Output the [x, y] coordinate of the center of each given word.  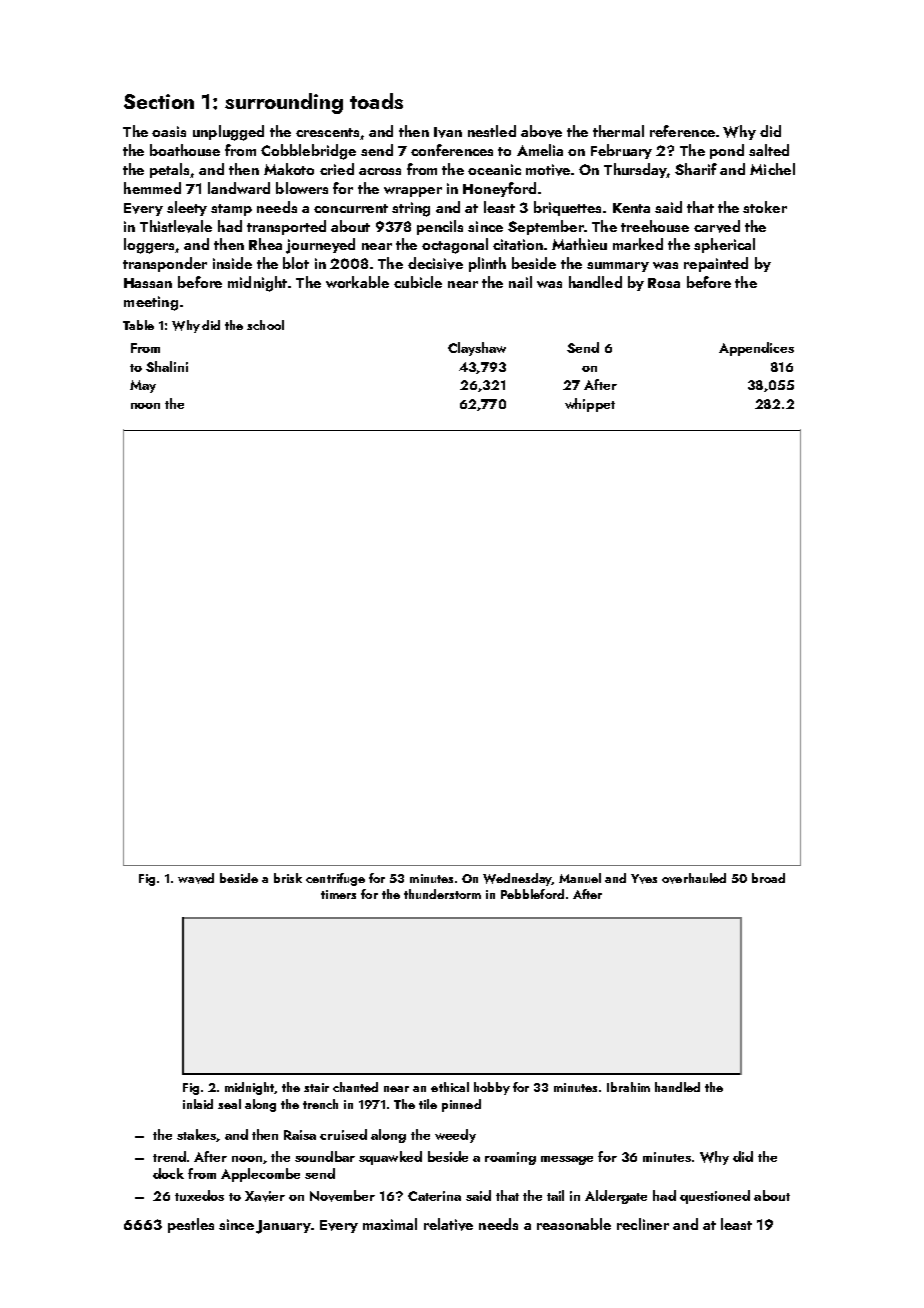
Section [159, 101]
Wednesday [517, 879]
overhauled [694, 878]
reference [682, 131]
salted [769, 150]
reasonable [574, 1224]
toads [376, 101]
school [265, 325]
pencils [440, 227]
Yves [644, 879]
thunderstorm [442, 894]
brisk [288, 878]
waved [196, 878]
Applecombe [260, 1175]
